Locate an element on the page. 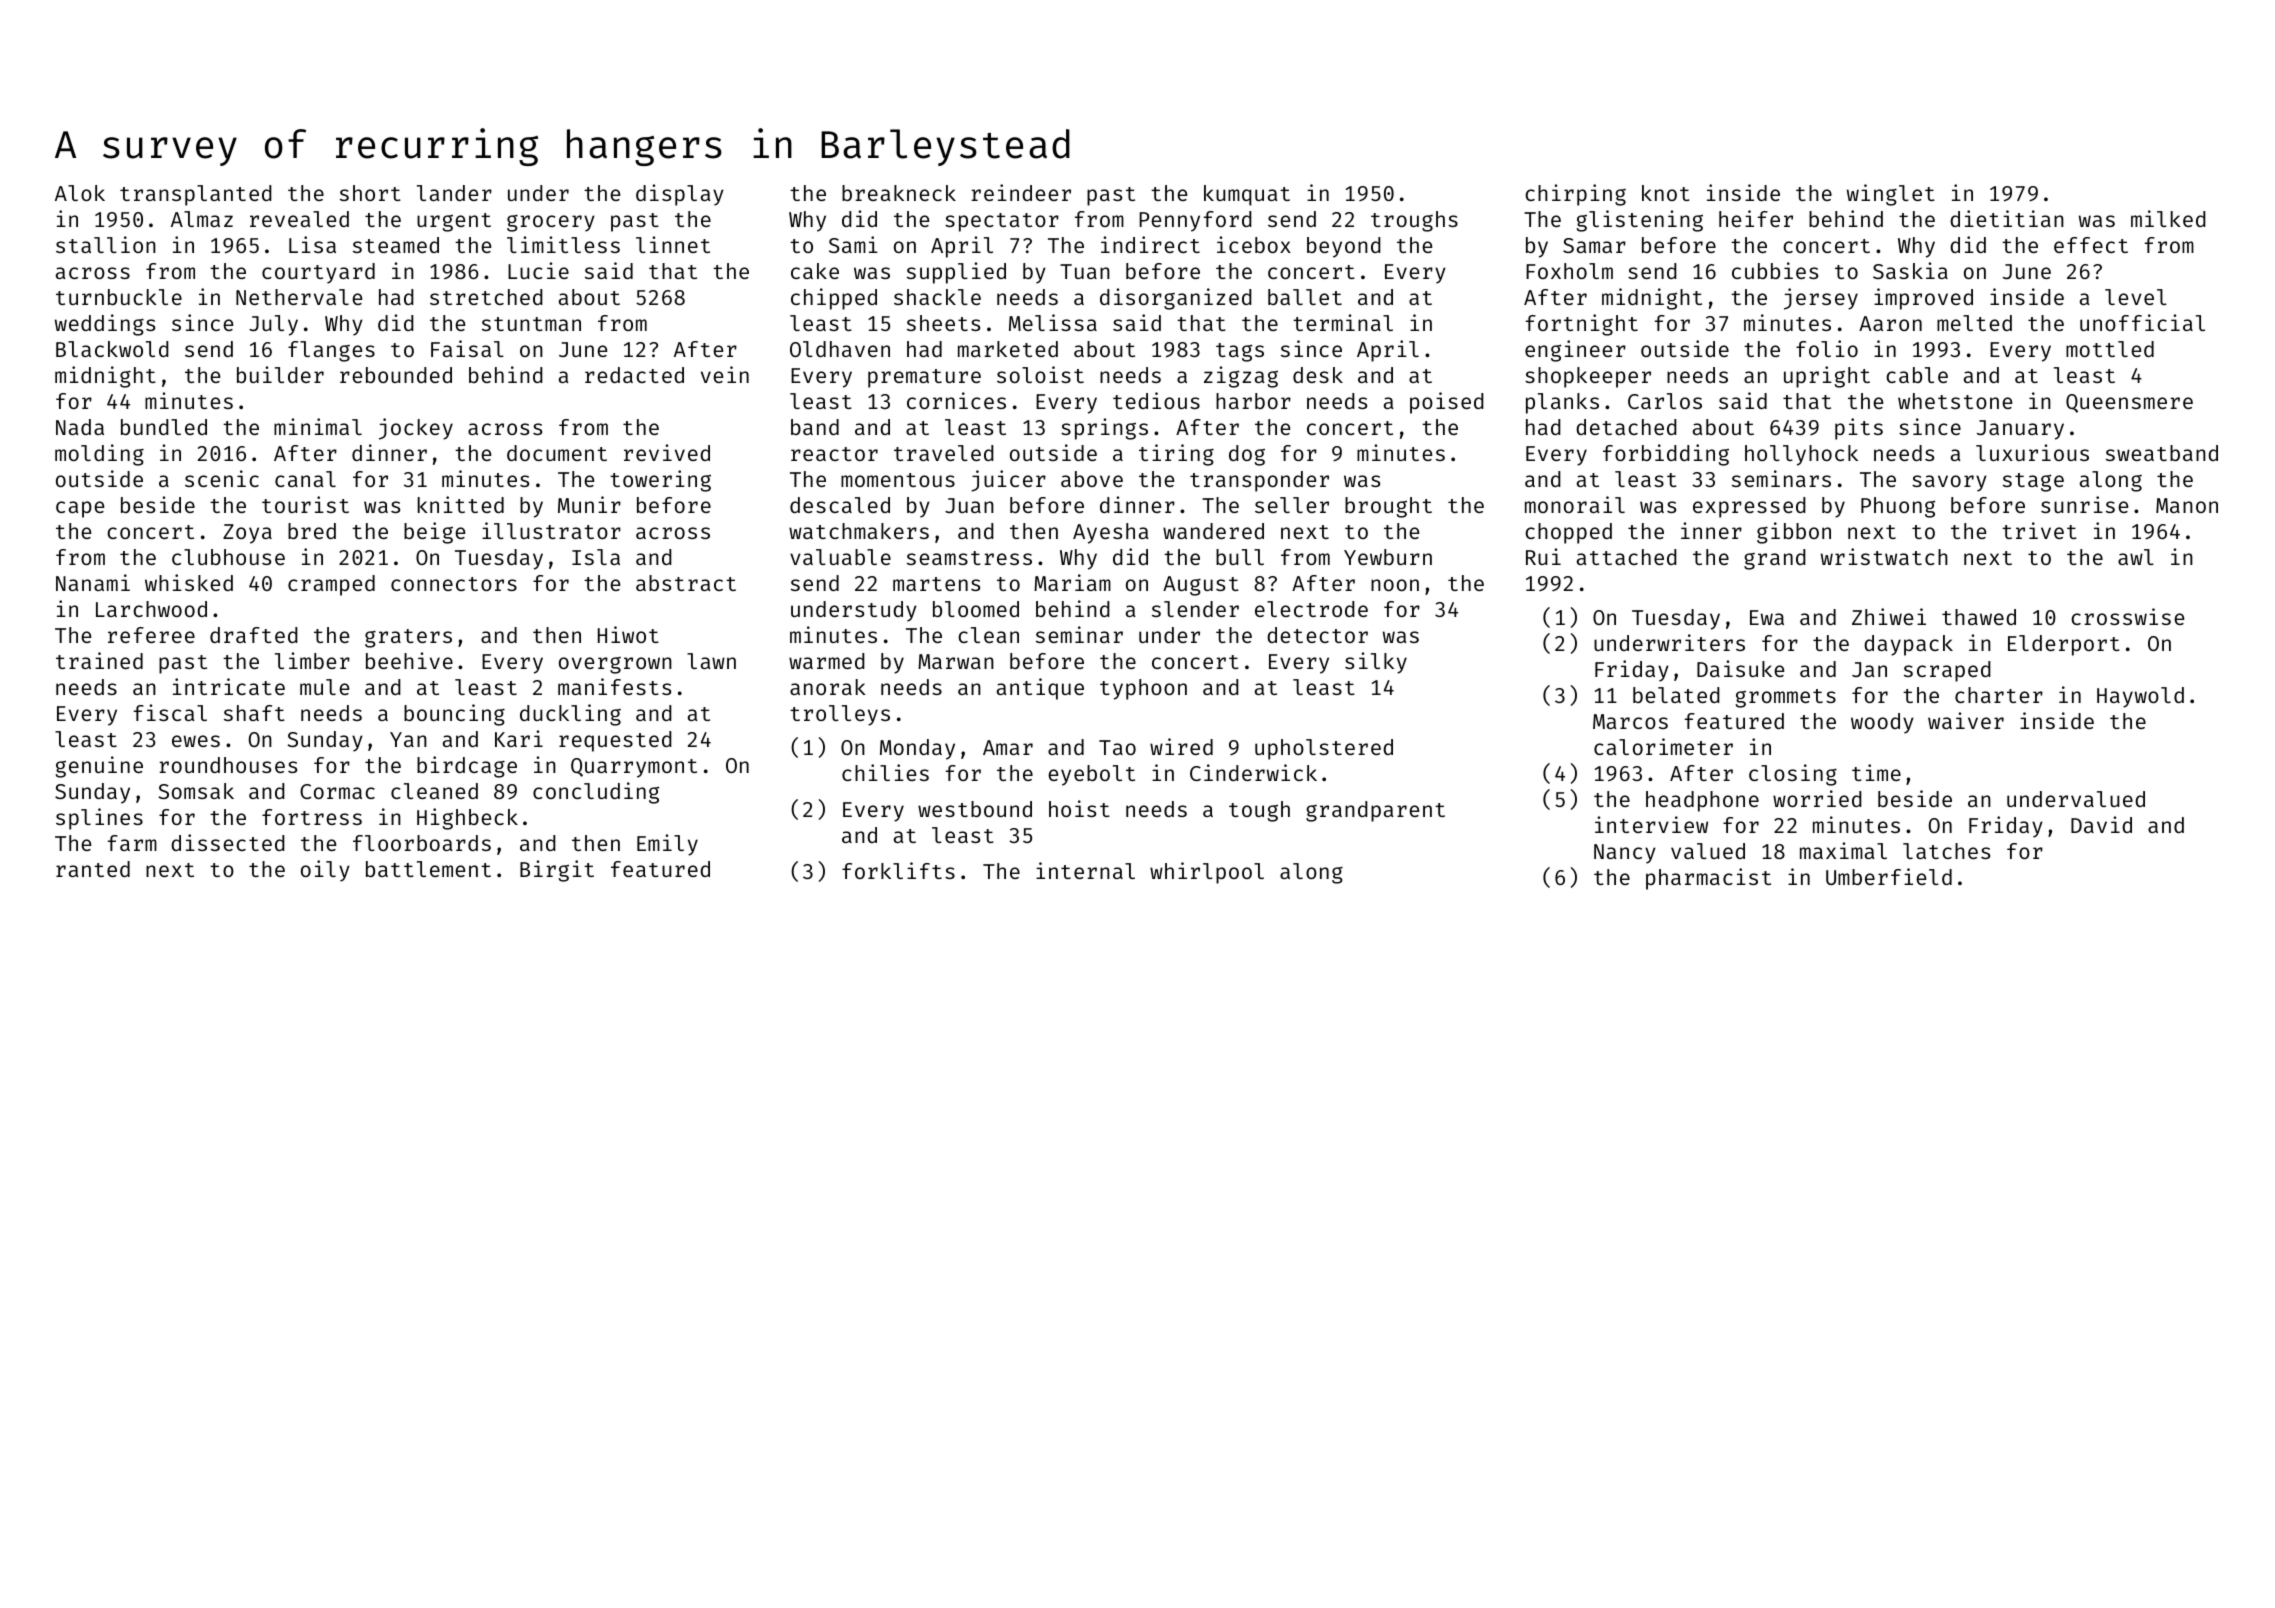  detached is located at coordinates (1626, 427).
